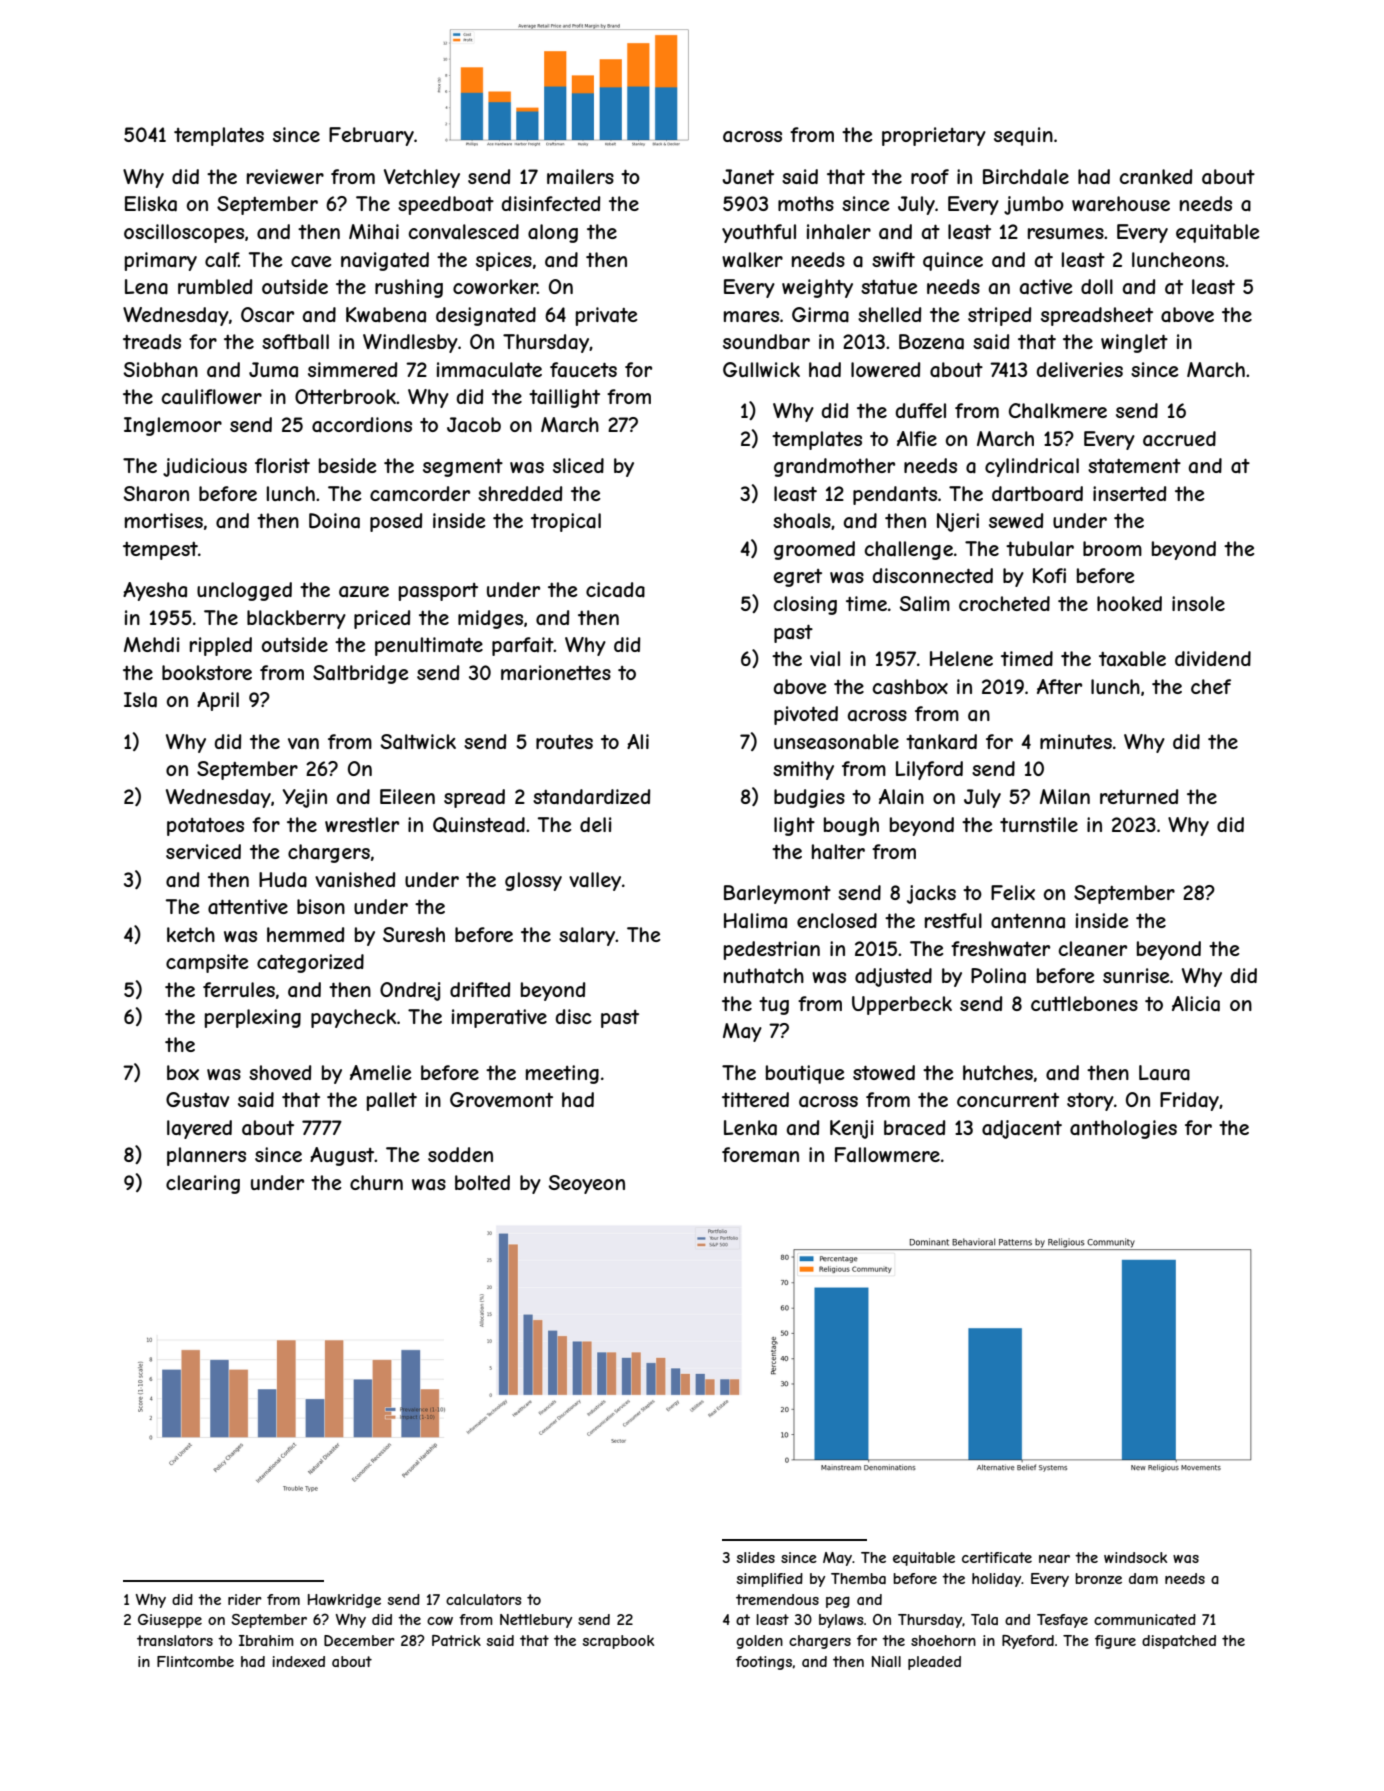 The image size is (1384, 1791). I want to click on reviewer, so click(285, 176).
